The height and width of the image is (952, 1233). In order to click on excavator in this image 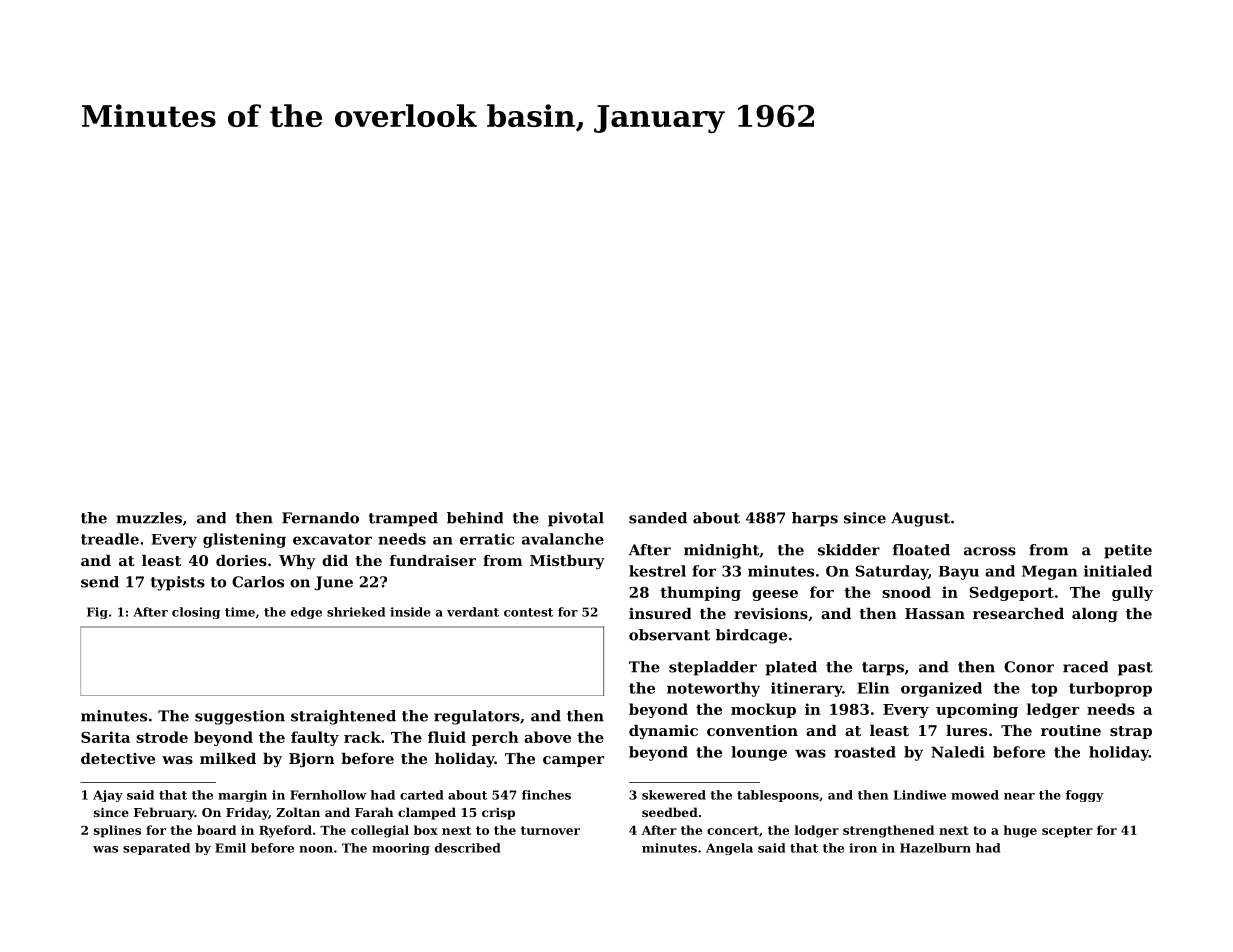, I will do `click(332, 539)`.
